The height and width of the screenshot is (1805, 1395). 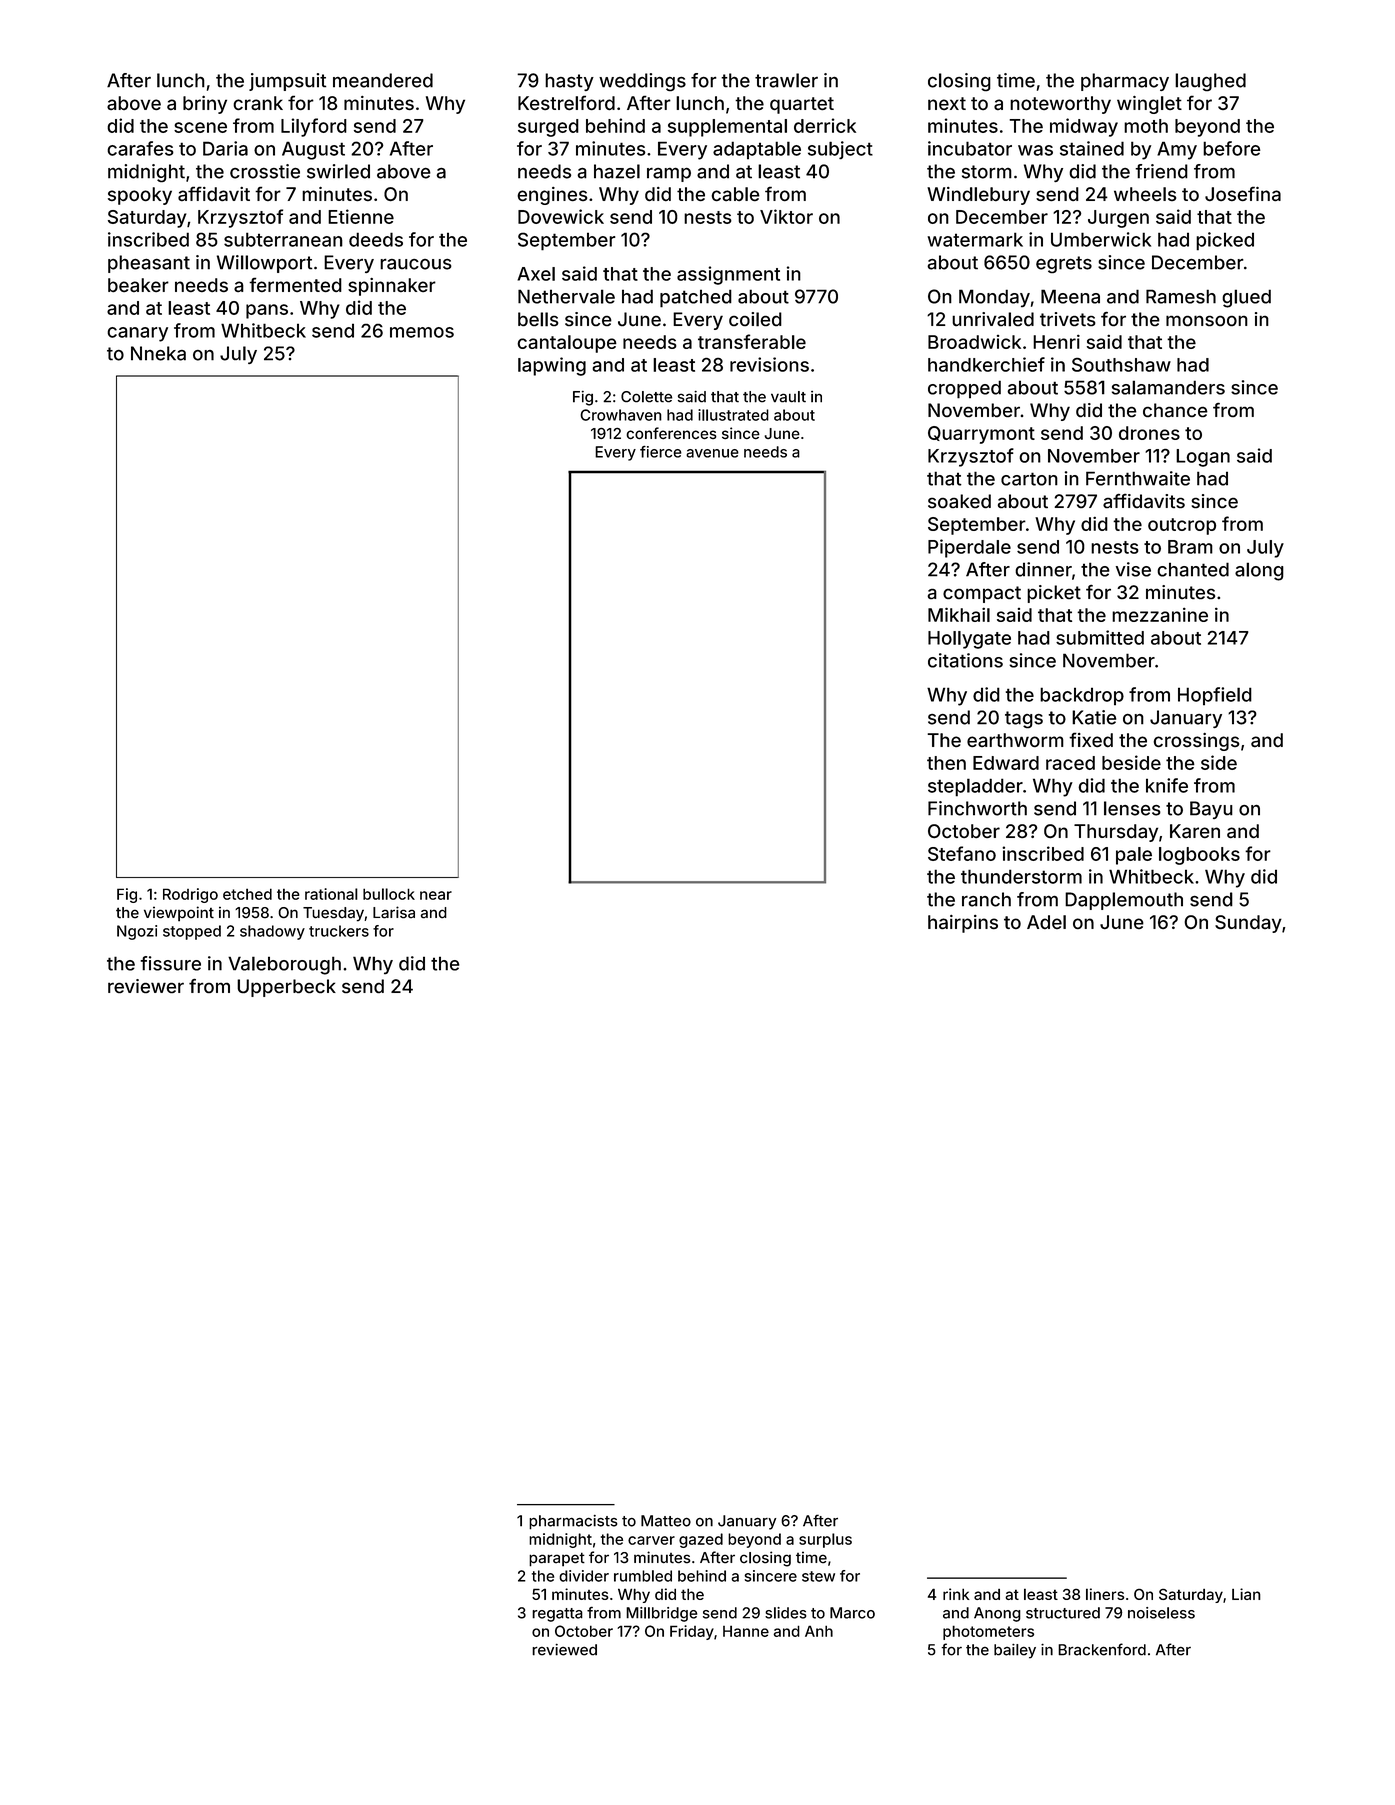 I want to click on Lian, so click(x=1246, y=1594).
